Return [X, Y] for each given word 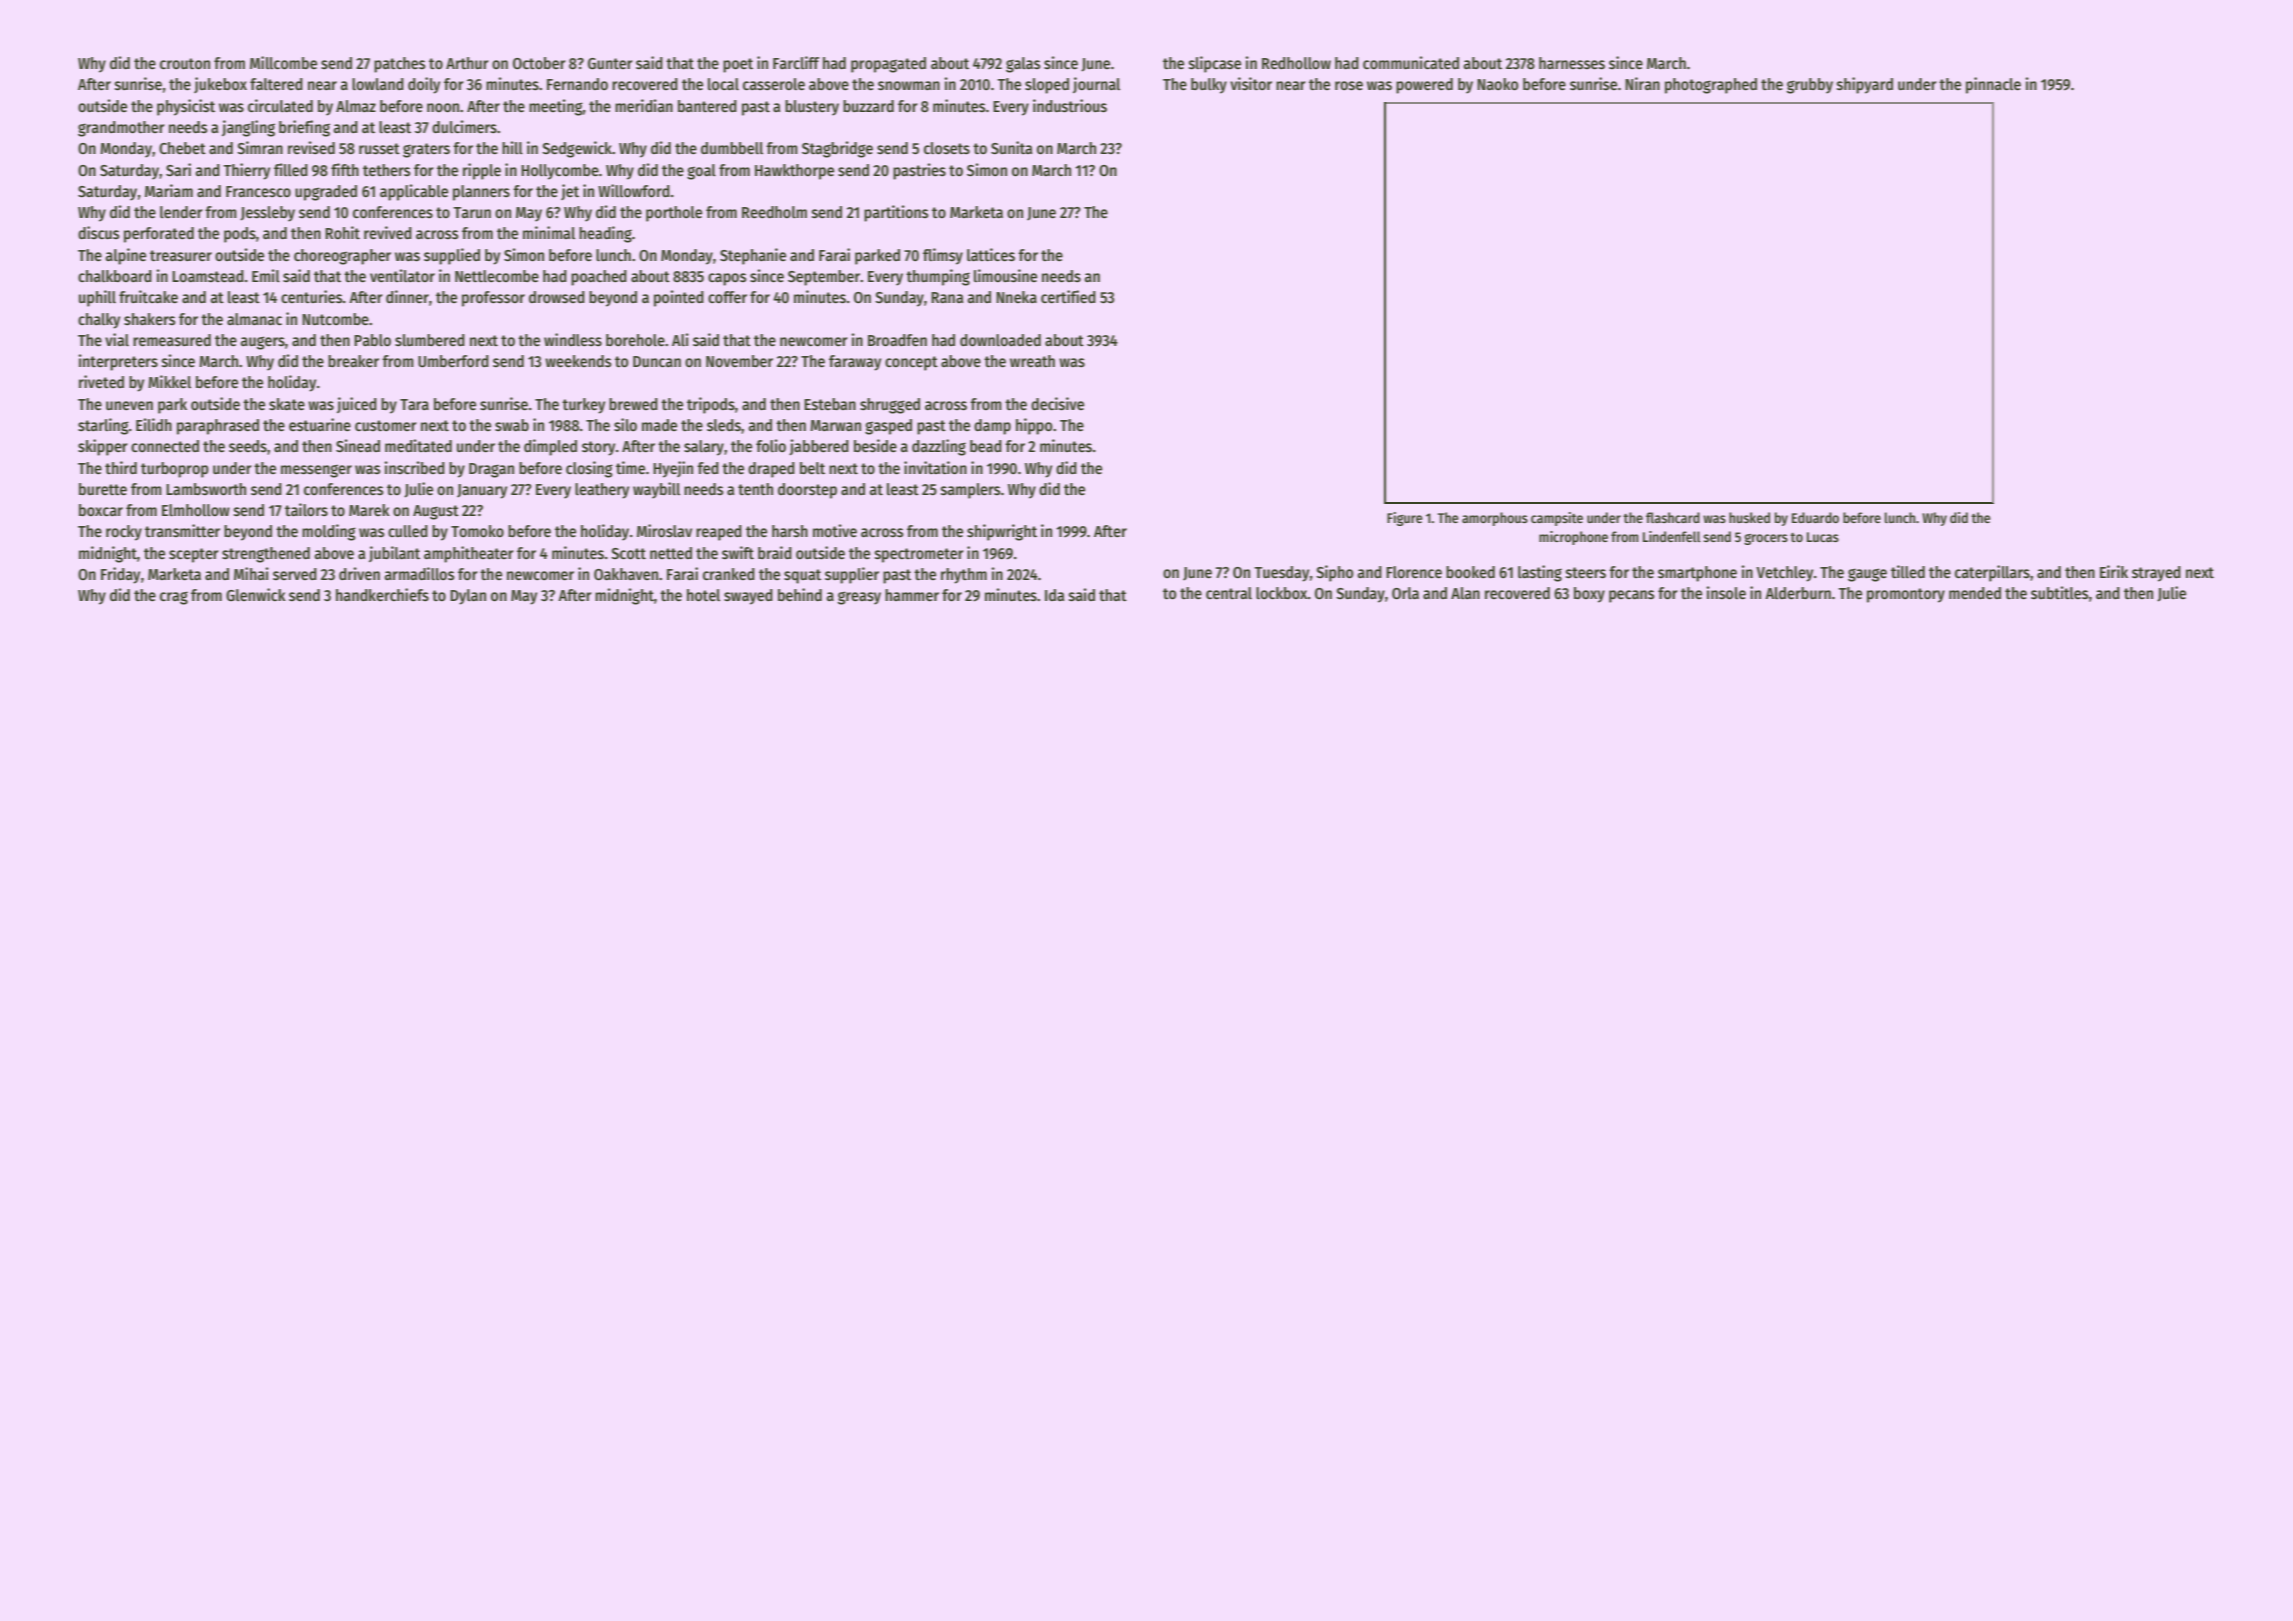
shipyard [1865, 85]
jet [570, 192]
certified [1068, 297]
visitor [1251, 83]
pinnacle [1993, 85]
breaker [353, 361]
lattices [991, 255]
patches [400, 65]
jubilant [394, 554]
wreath [1032, 361]
